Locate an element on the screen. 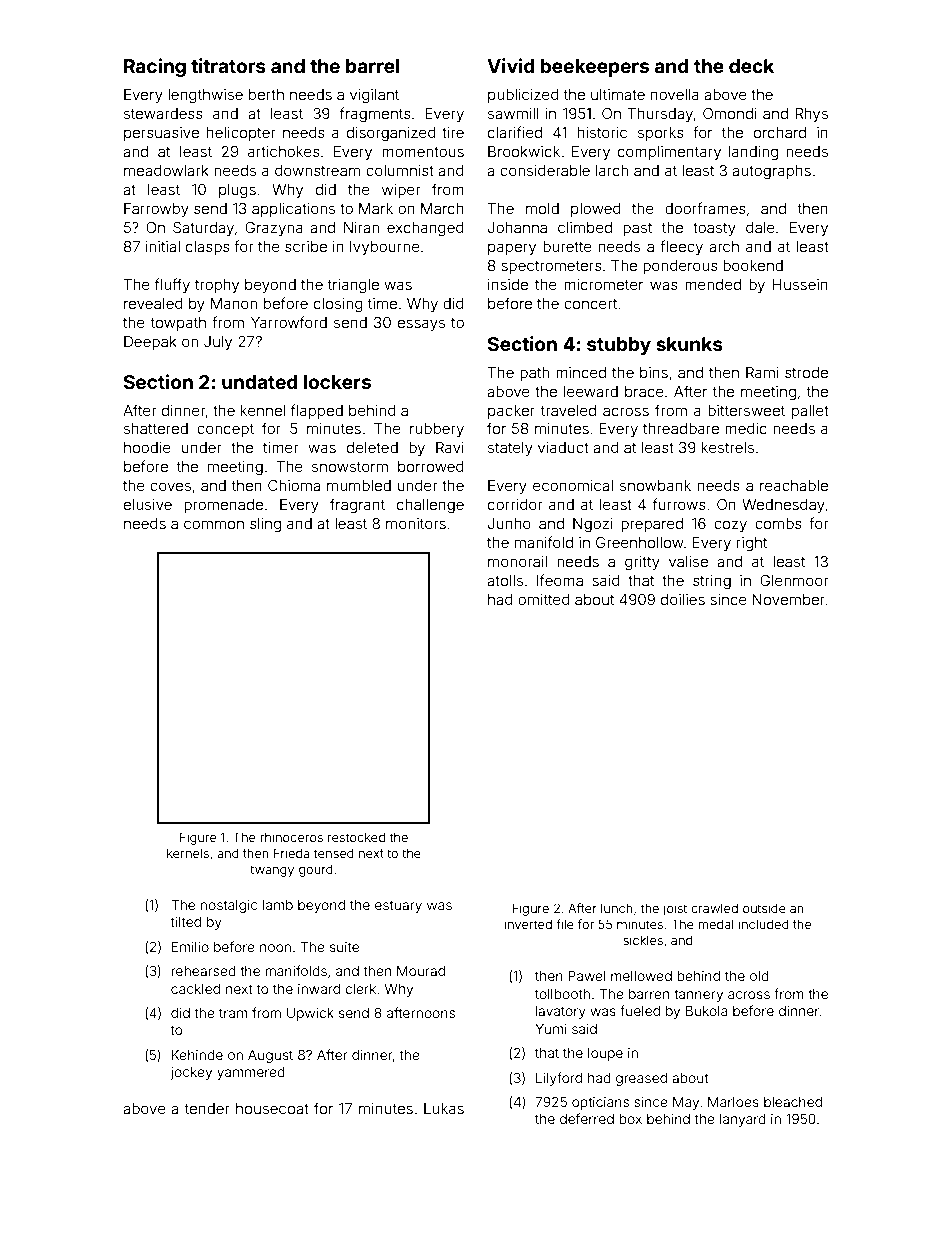  Rhys is located at coordinates (811, 115).
